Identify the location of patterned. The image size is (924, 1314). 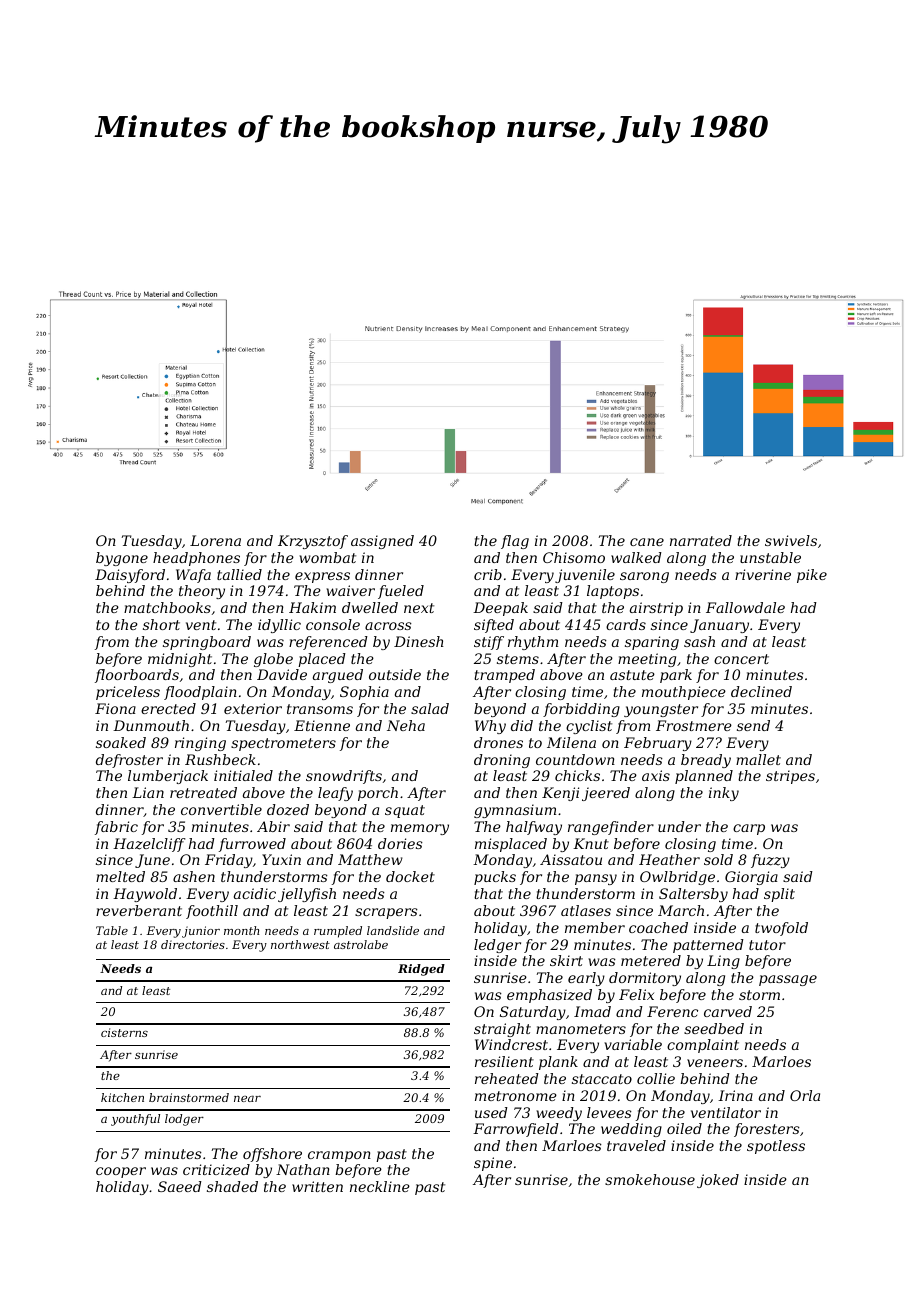
(708, 946).
